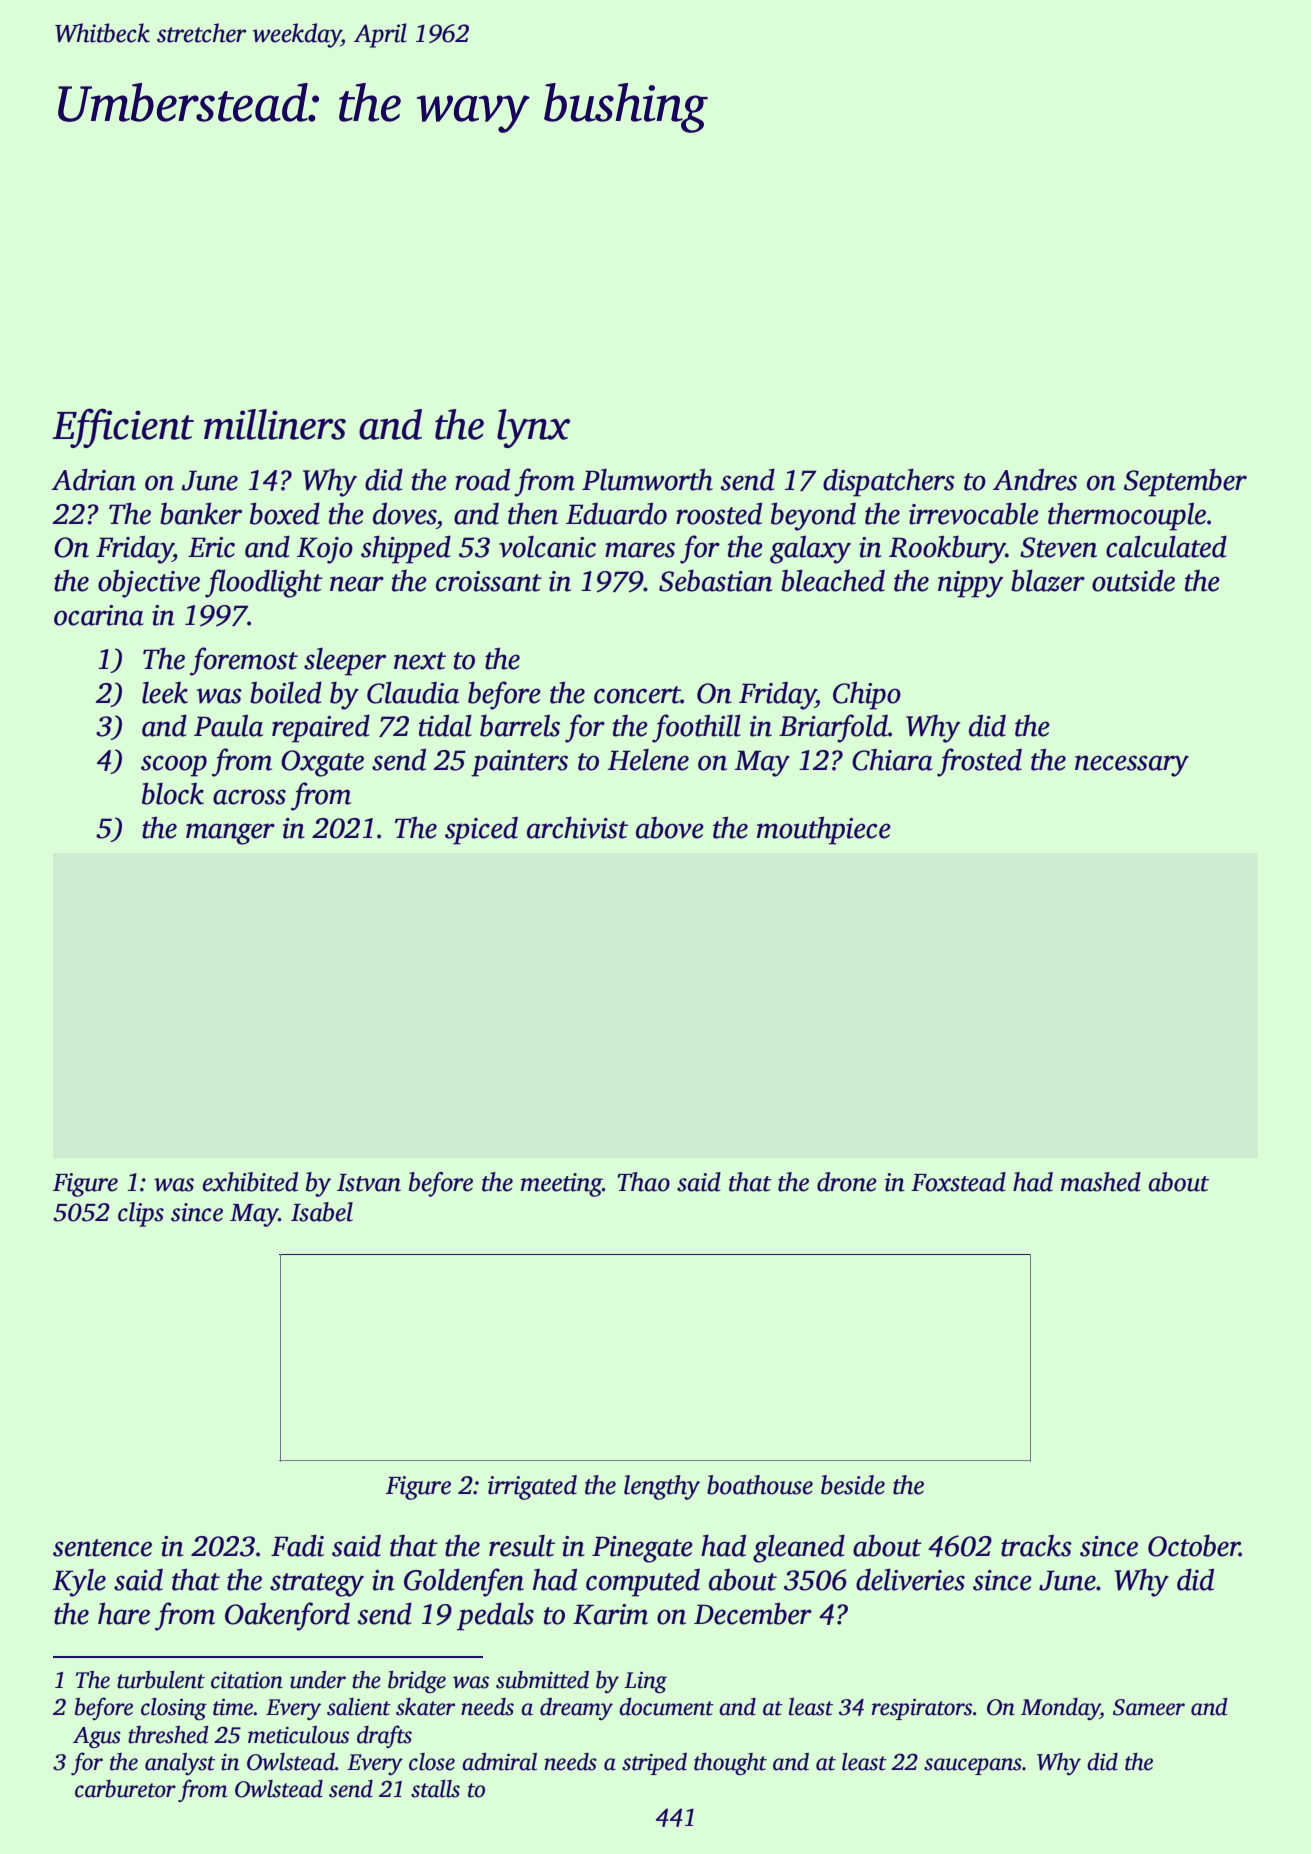 This page has width=1311, height=1854. I want to click on analyst, so click(180, 1764).
